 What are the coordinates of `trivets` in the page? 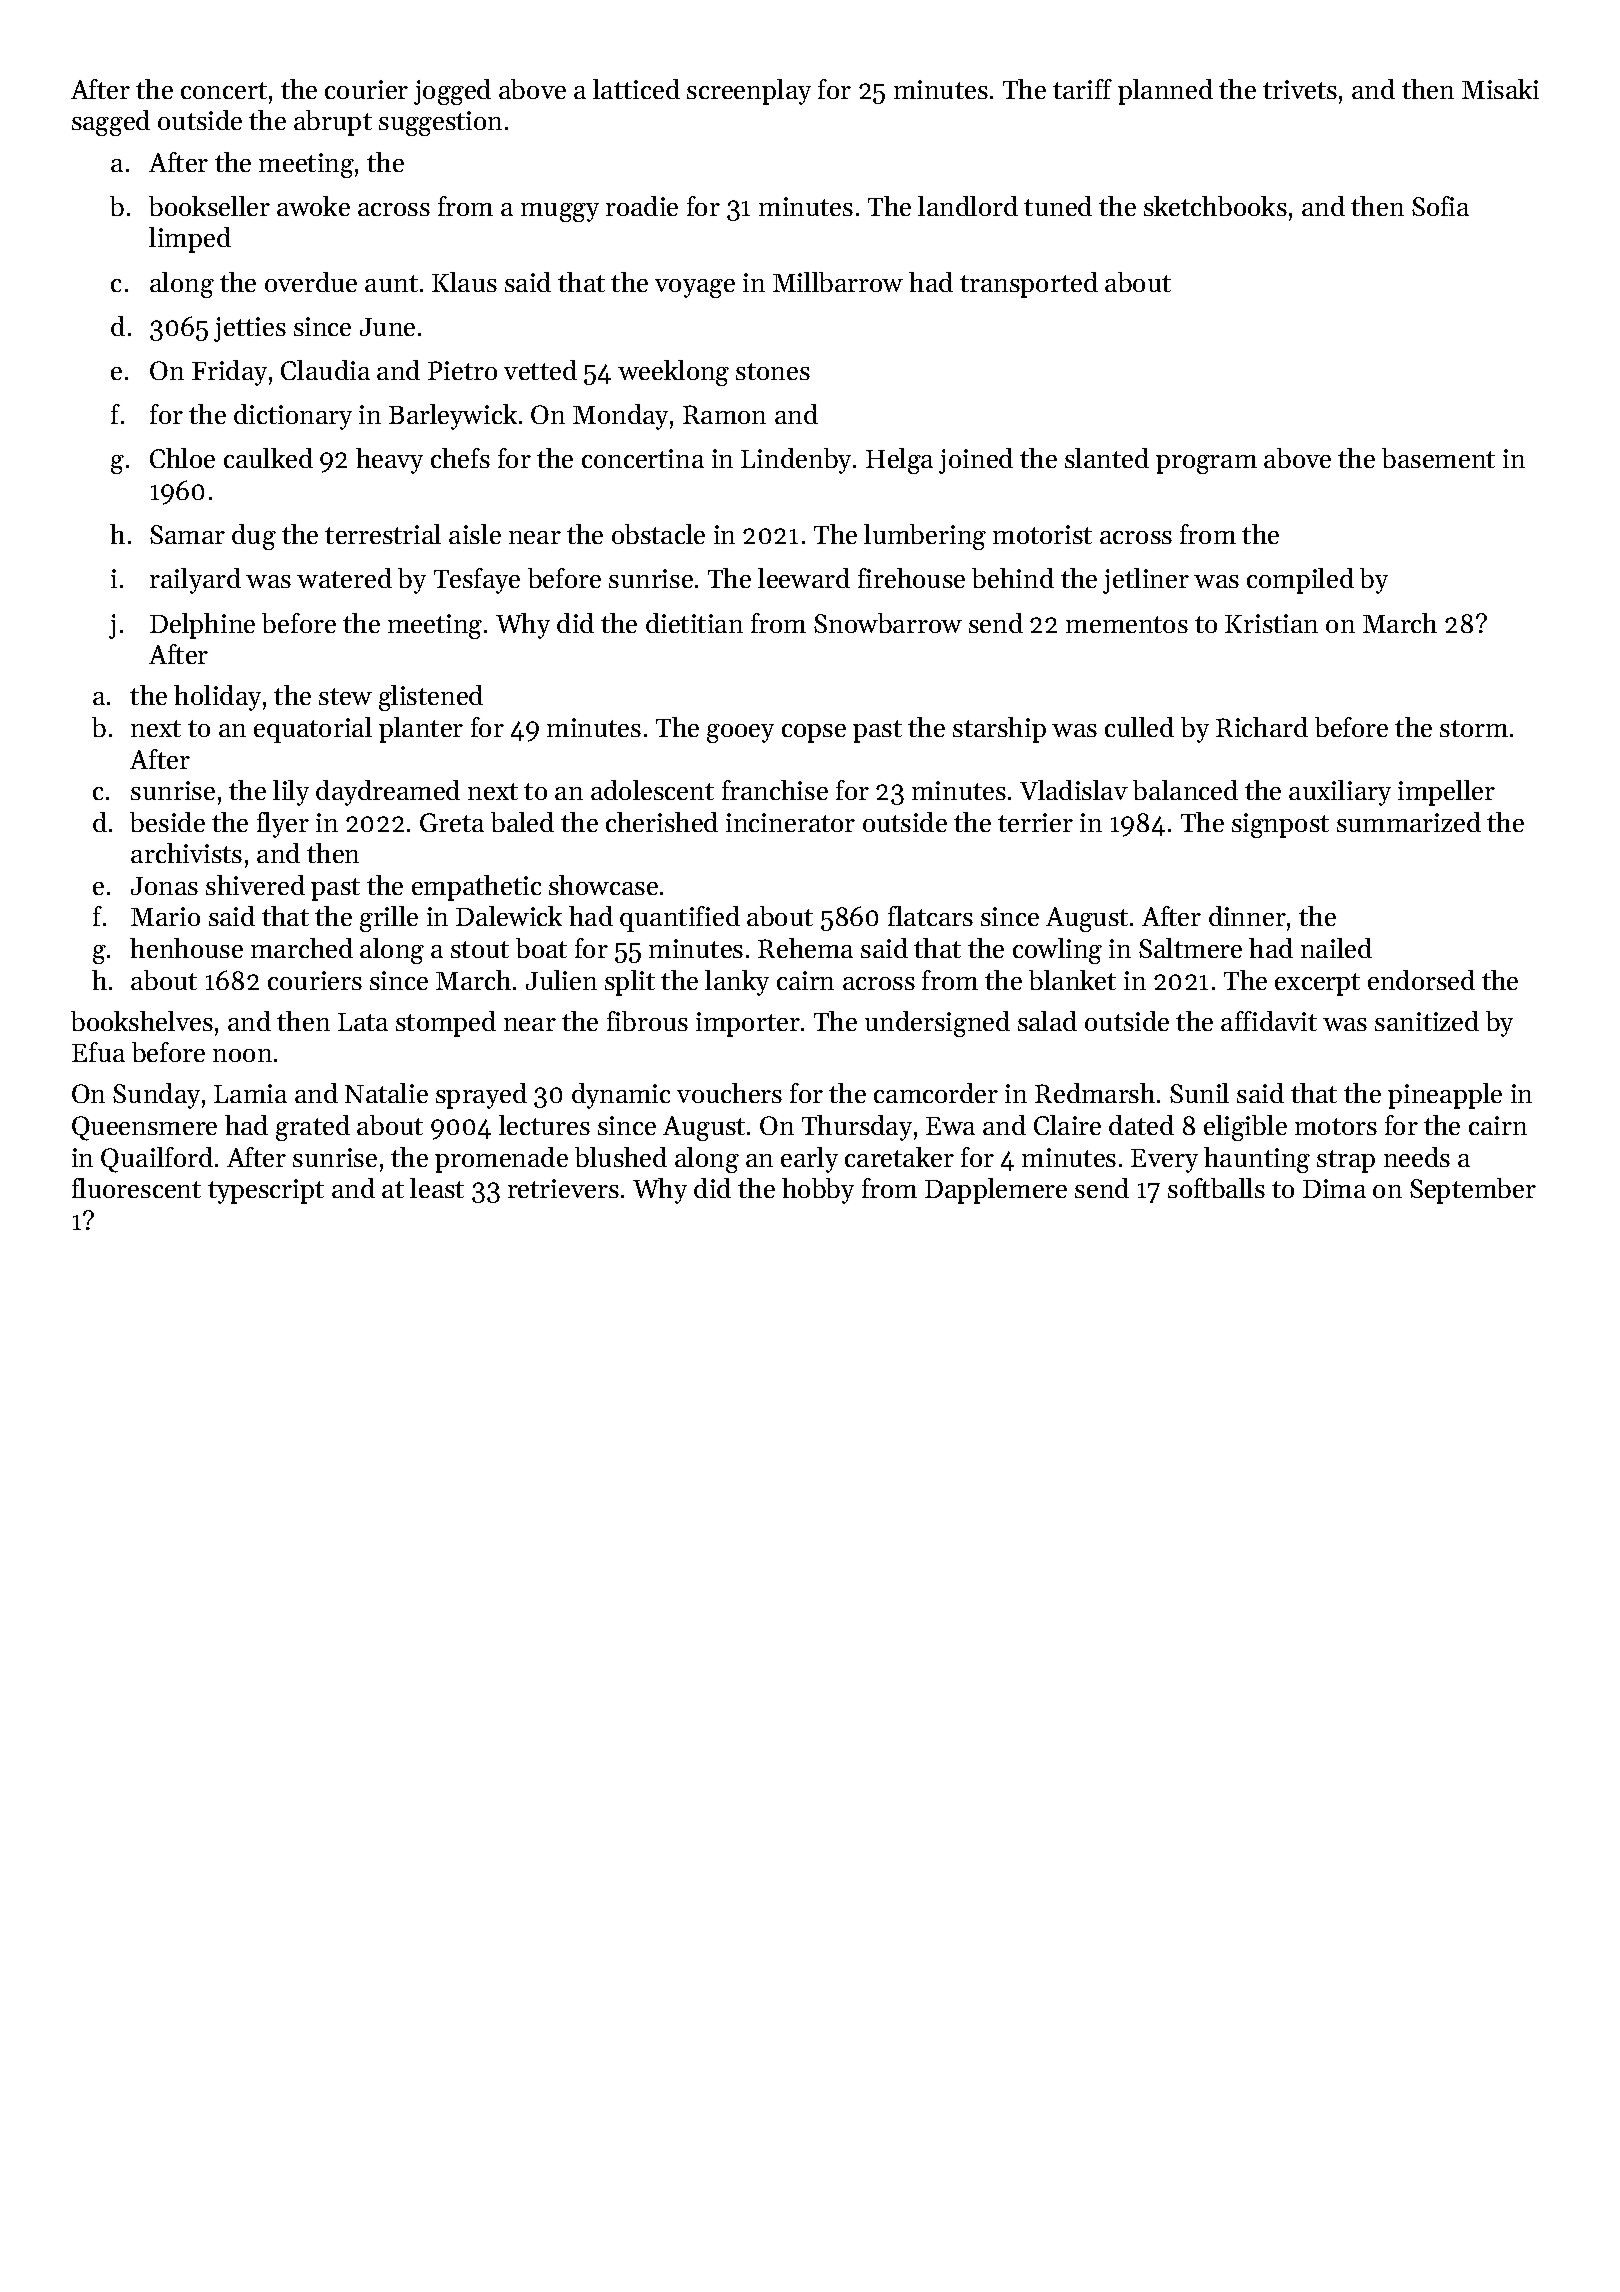 It's located at (1300, 89).
